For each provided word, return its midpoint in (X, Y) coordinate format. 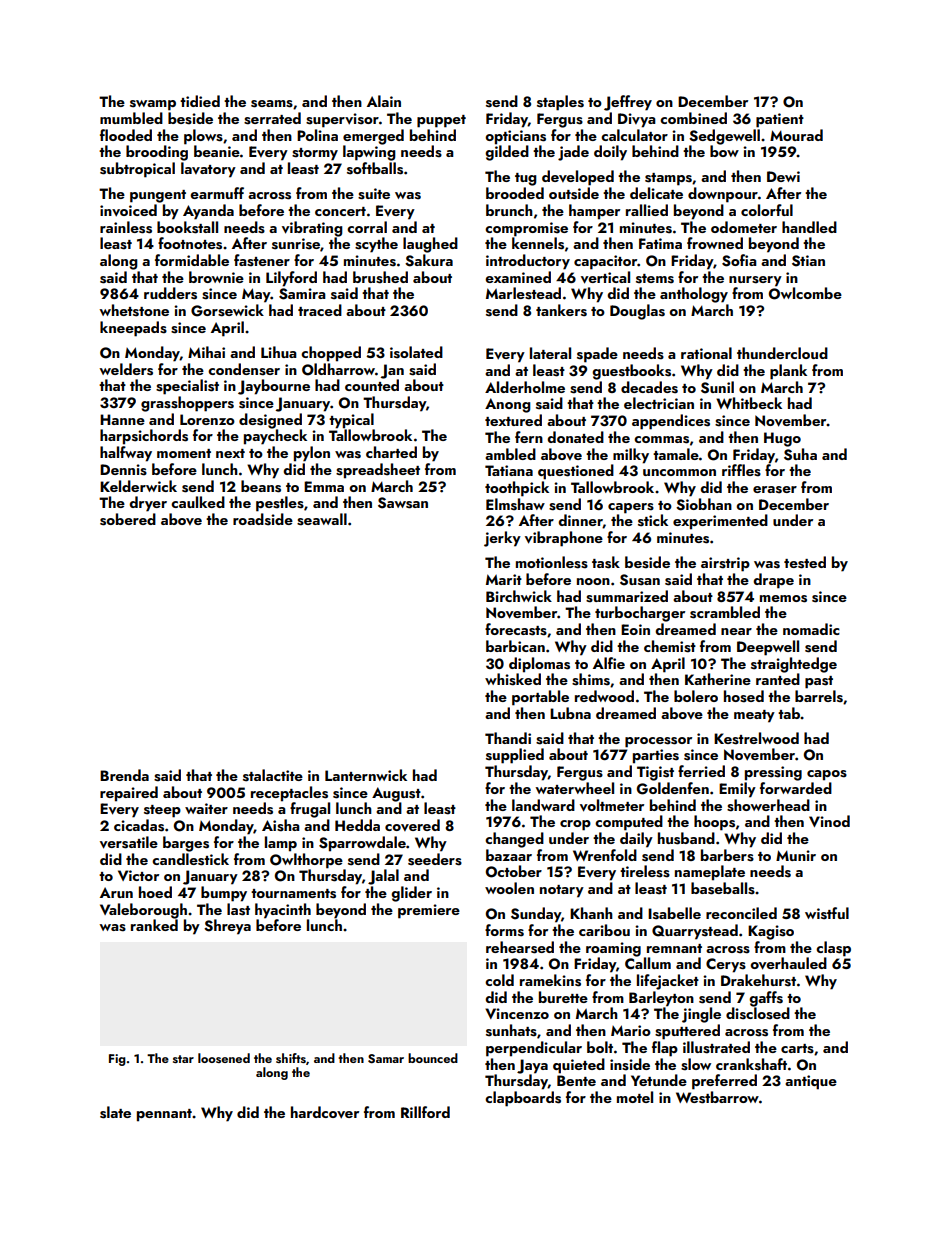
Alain (384, 101)
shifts (291, 1058)
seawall (322, 519)
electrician (659, 403)
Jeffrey (628, 103)
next (230, 453)
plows (203, 137)
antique (811, 1082)
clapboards (523, 1099)
